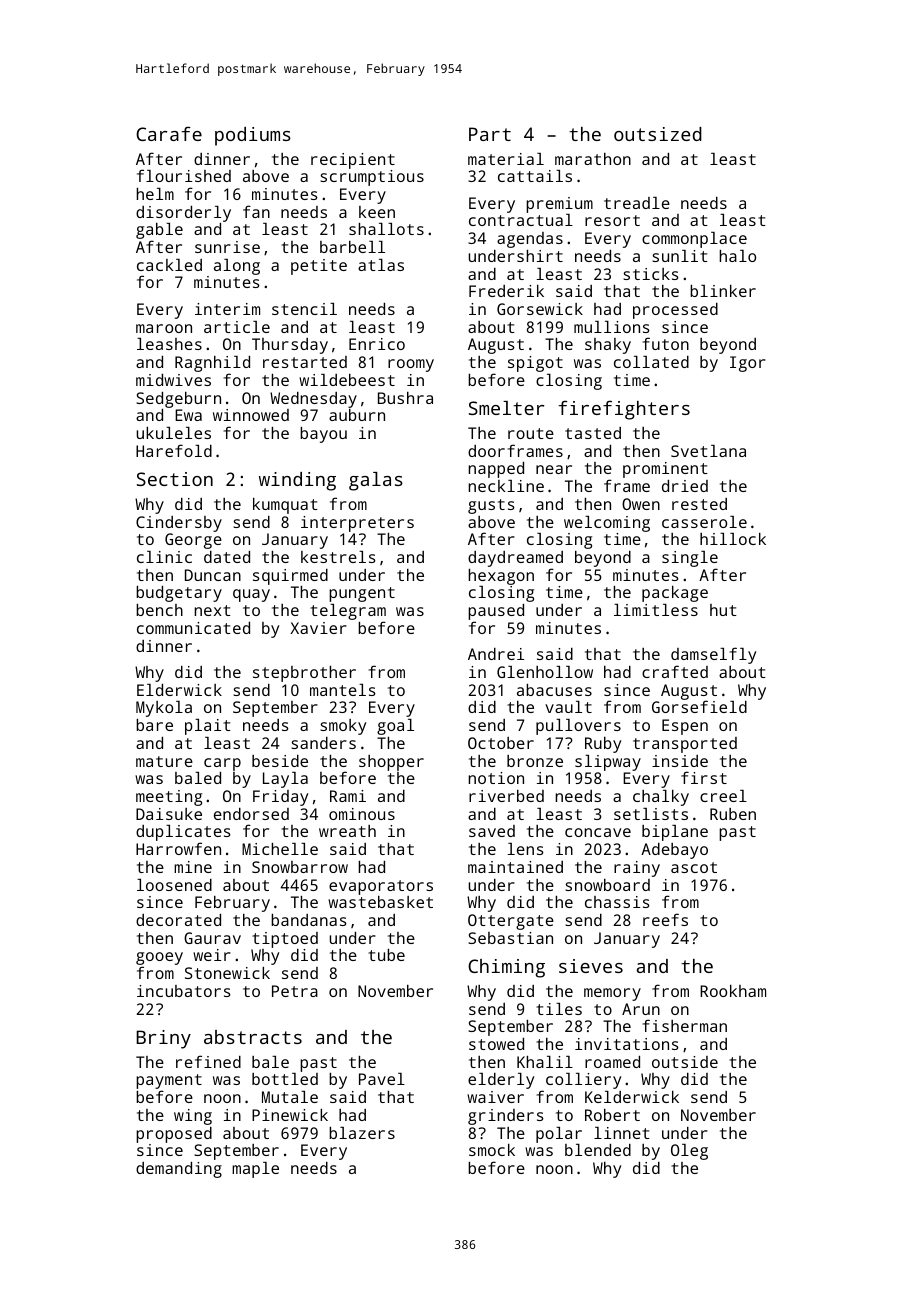 The width and height of the screenshot is (908, 1316). Describe the element at coordinates (183, 214) in the screenshot. I see `disorderly` at that location.
